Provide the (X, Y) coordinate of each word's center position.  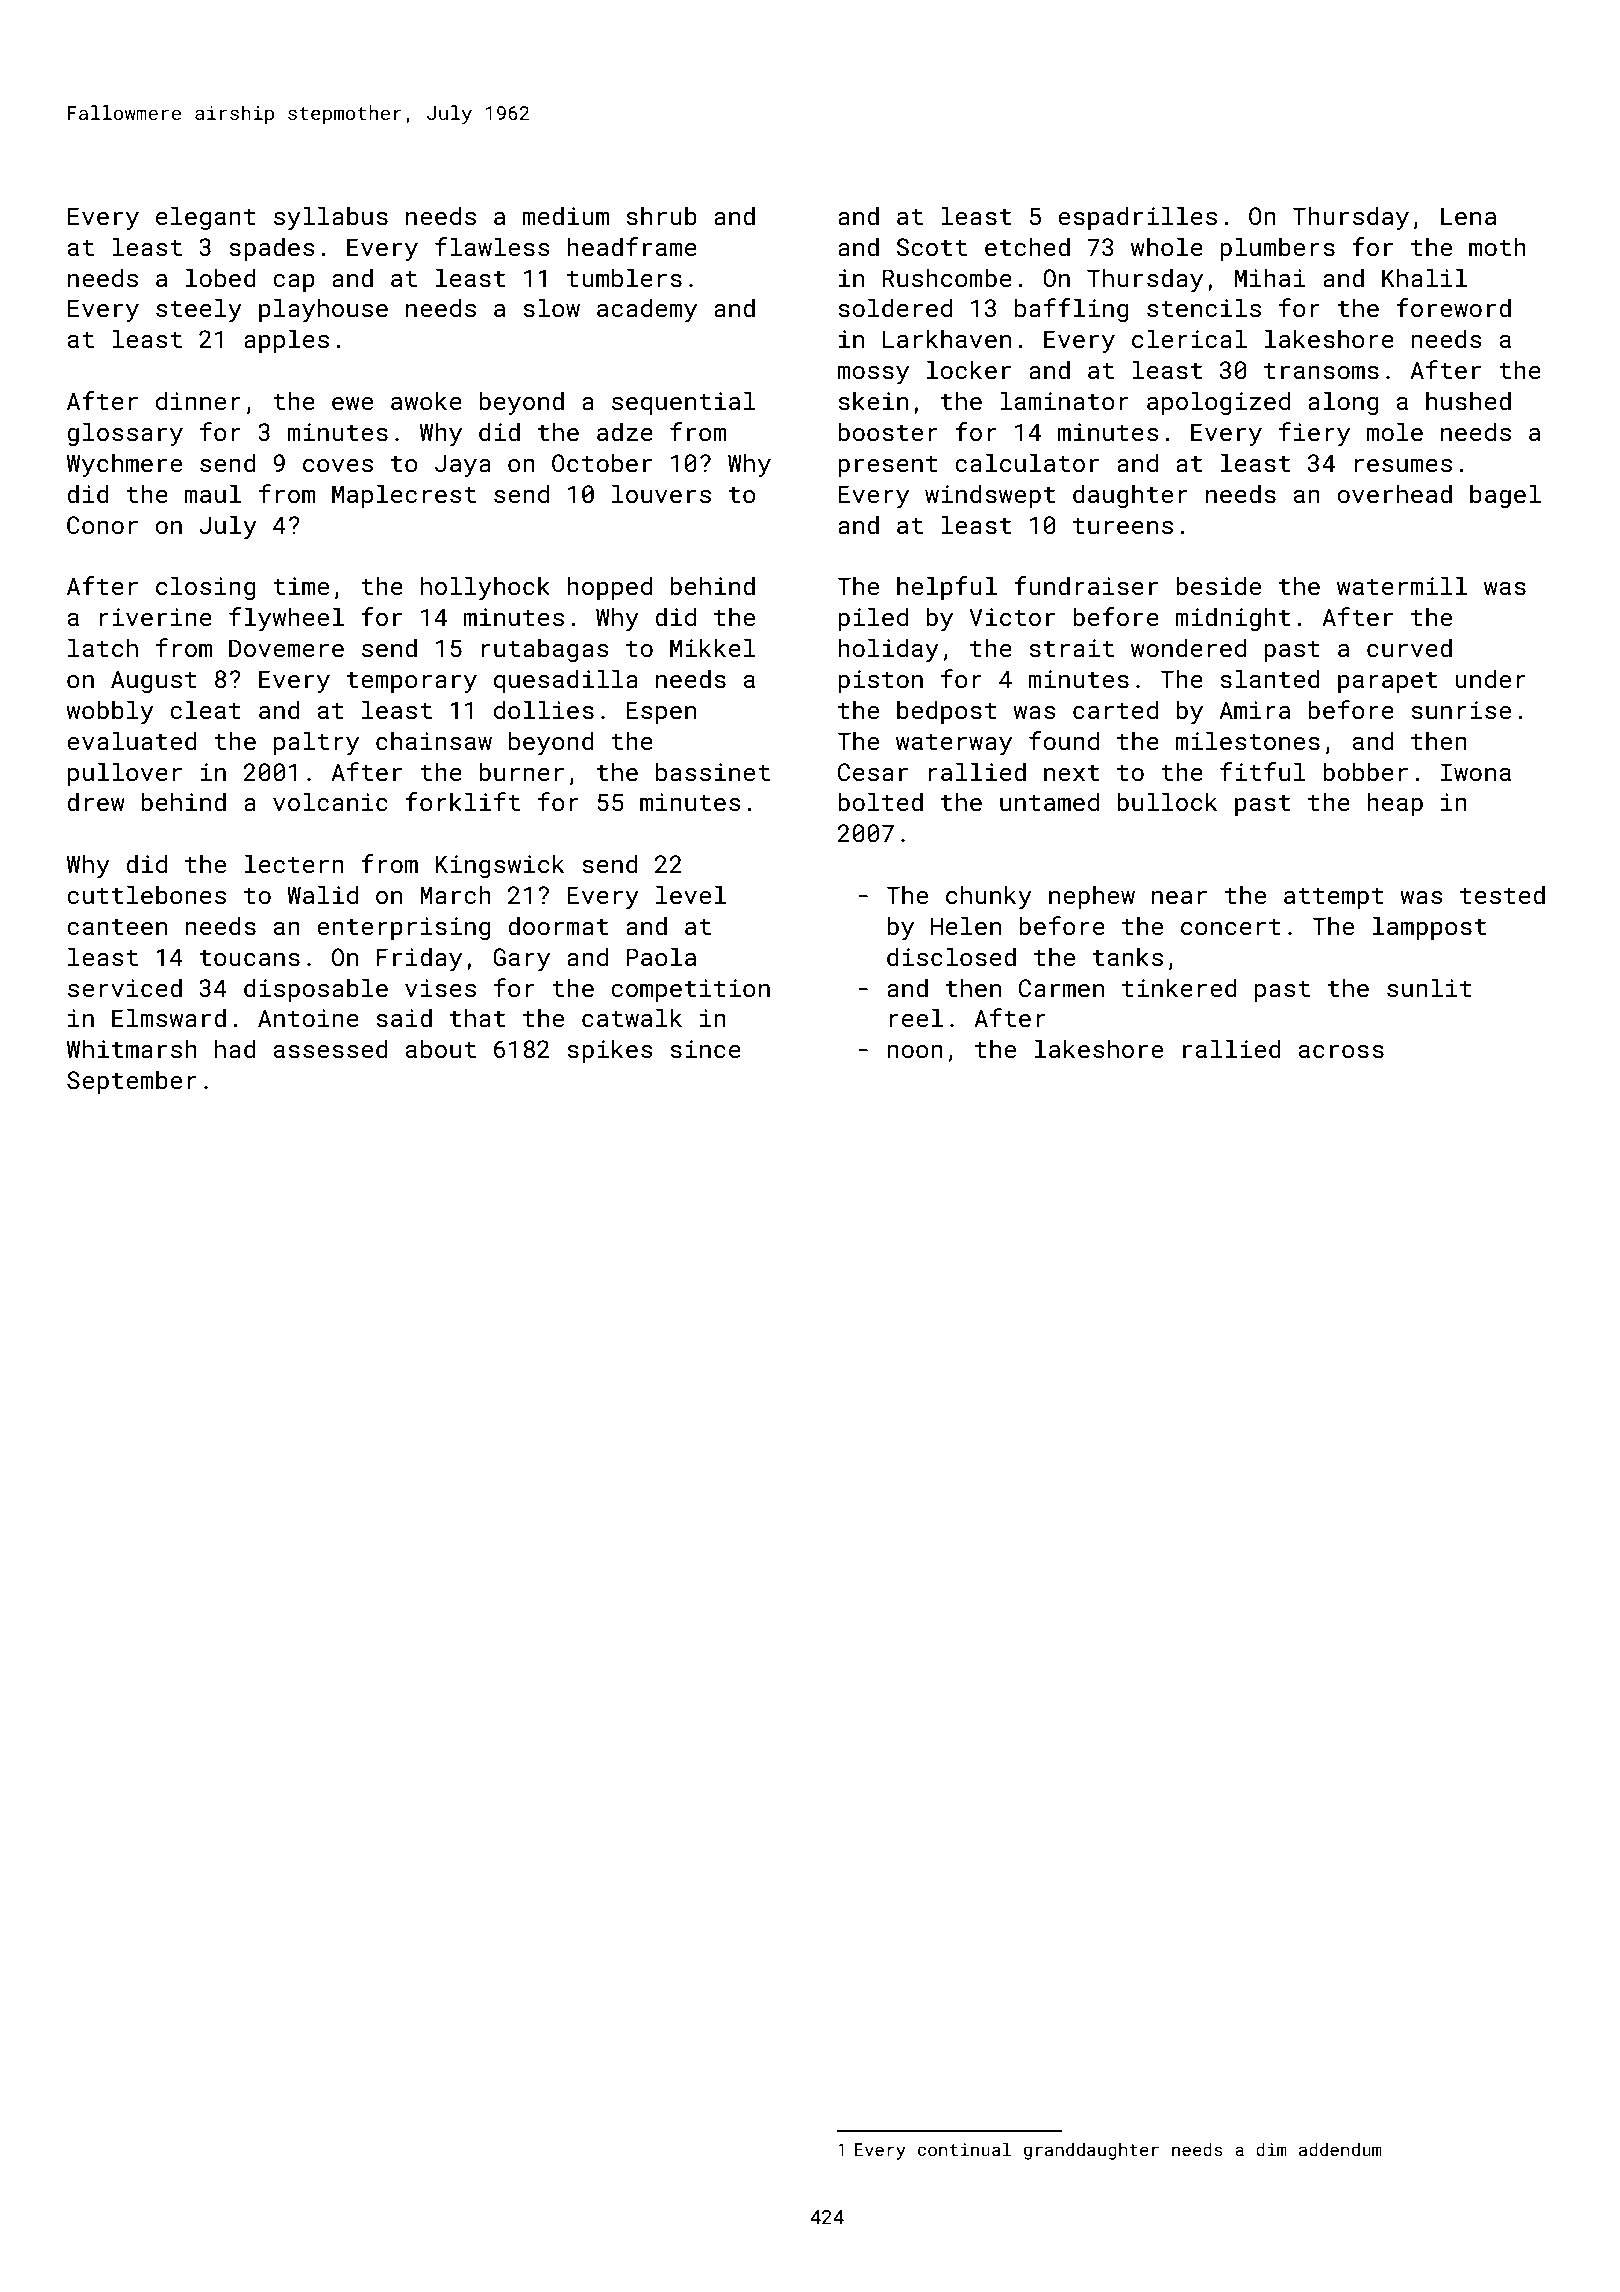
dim (1271, 2149)
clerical (1189, 338)
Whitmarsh (132, 1048)
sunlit (1429, 987)
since (705, 1049)
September (132, 1082)
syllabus (331, 218)
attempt (1334, 898)
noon (915, 1051)
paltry (316, 743)
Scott (931, 247)
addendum (1340, 2149)
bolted (880, 801)
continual (964, 2149)
